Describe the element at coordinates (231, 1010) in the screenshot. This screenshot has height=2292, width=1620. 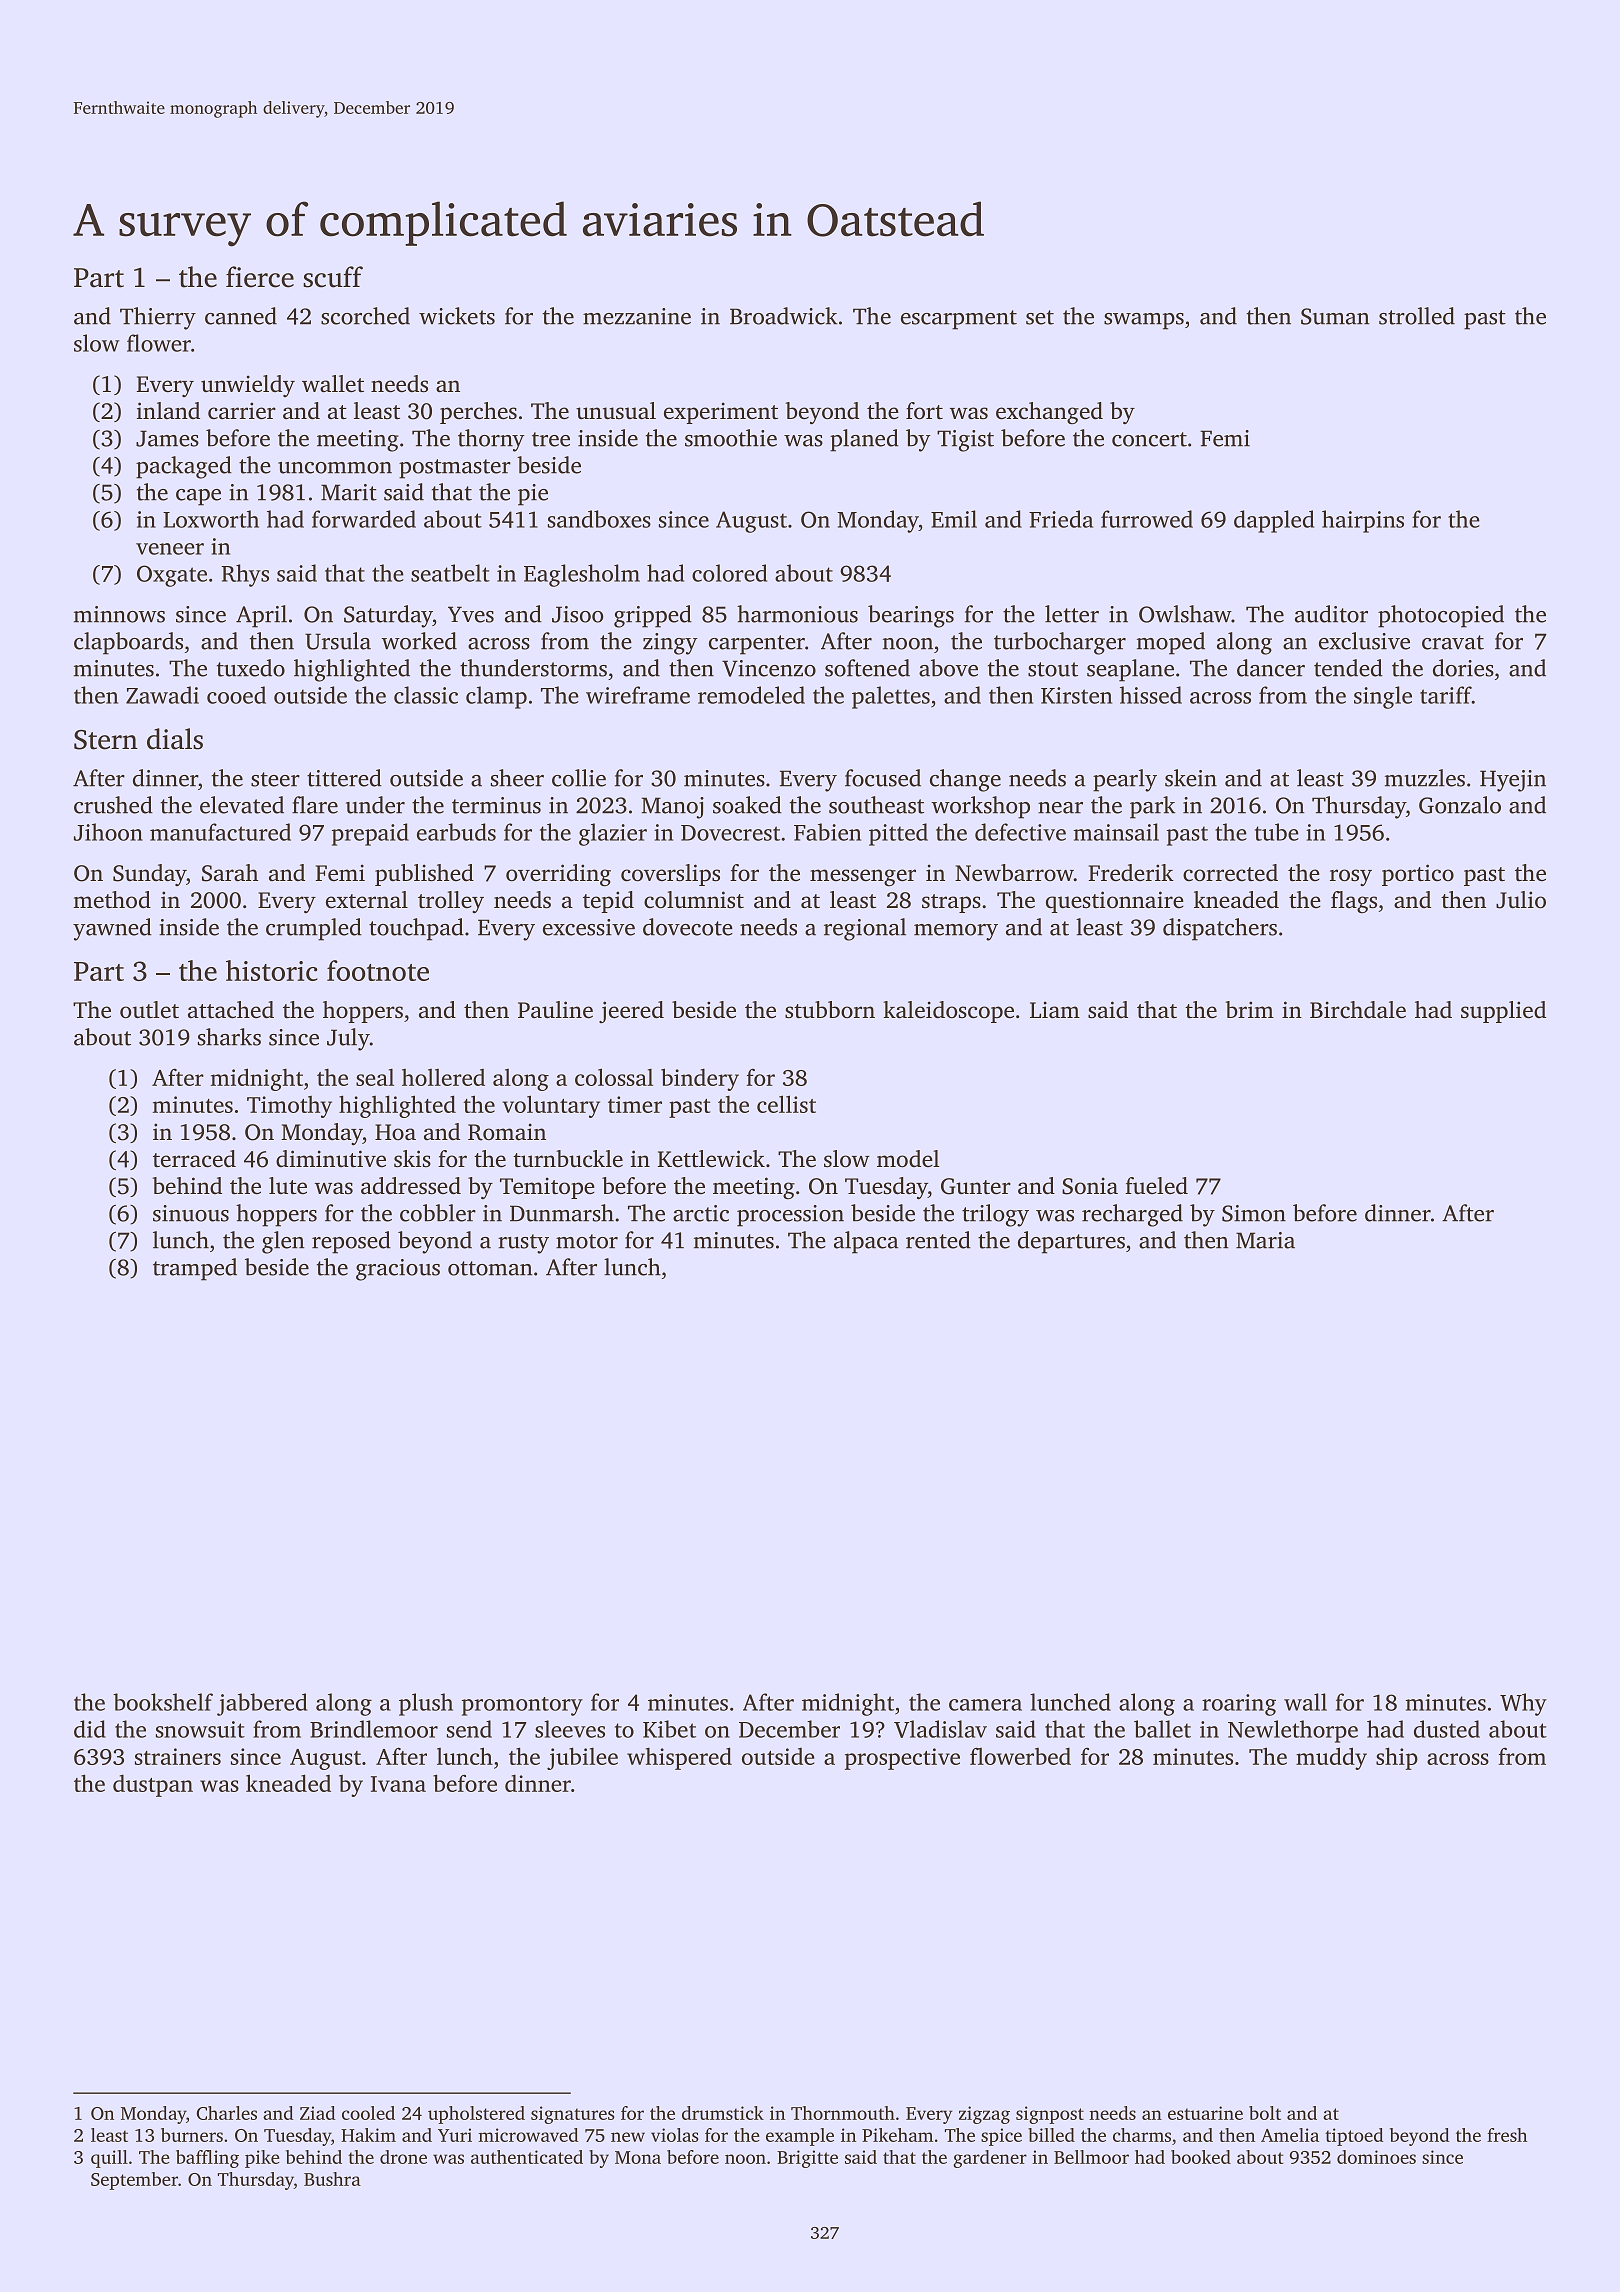
I see `attached` at that location.
